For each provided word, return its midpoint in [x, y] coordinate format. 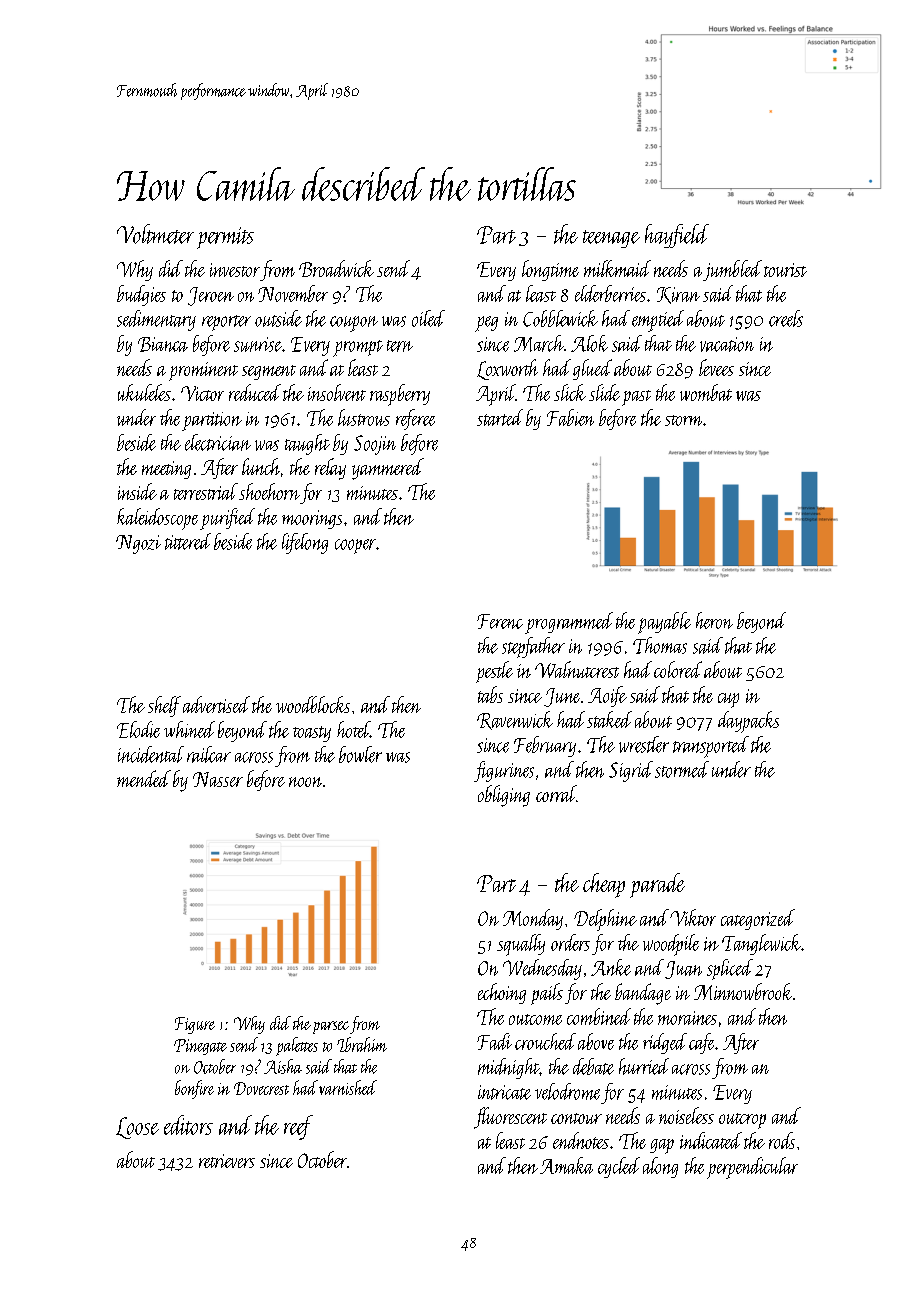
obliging [504, 796]
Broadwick [336, 268]
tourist [785, 270]
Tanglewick [761, 944]
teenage [611, 239]
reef [298, 1127]
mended [144, 778]
